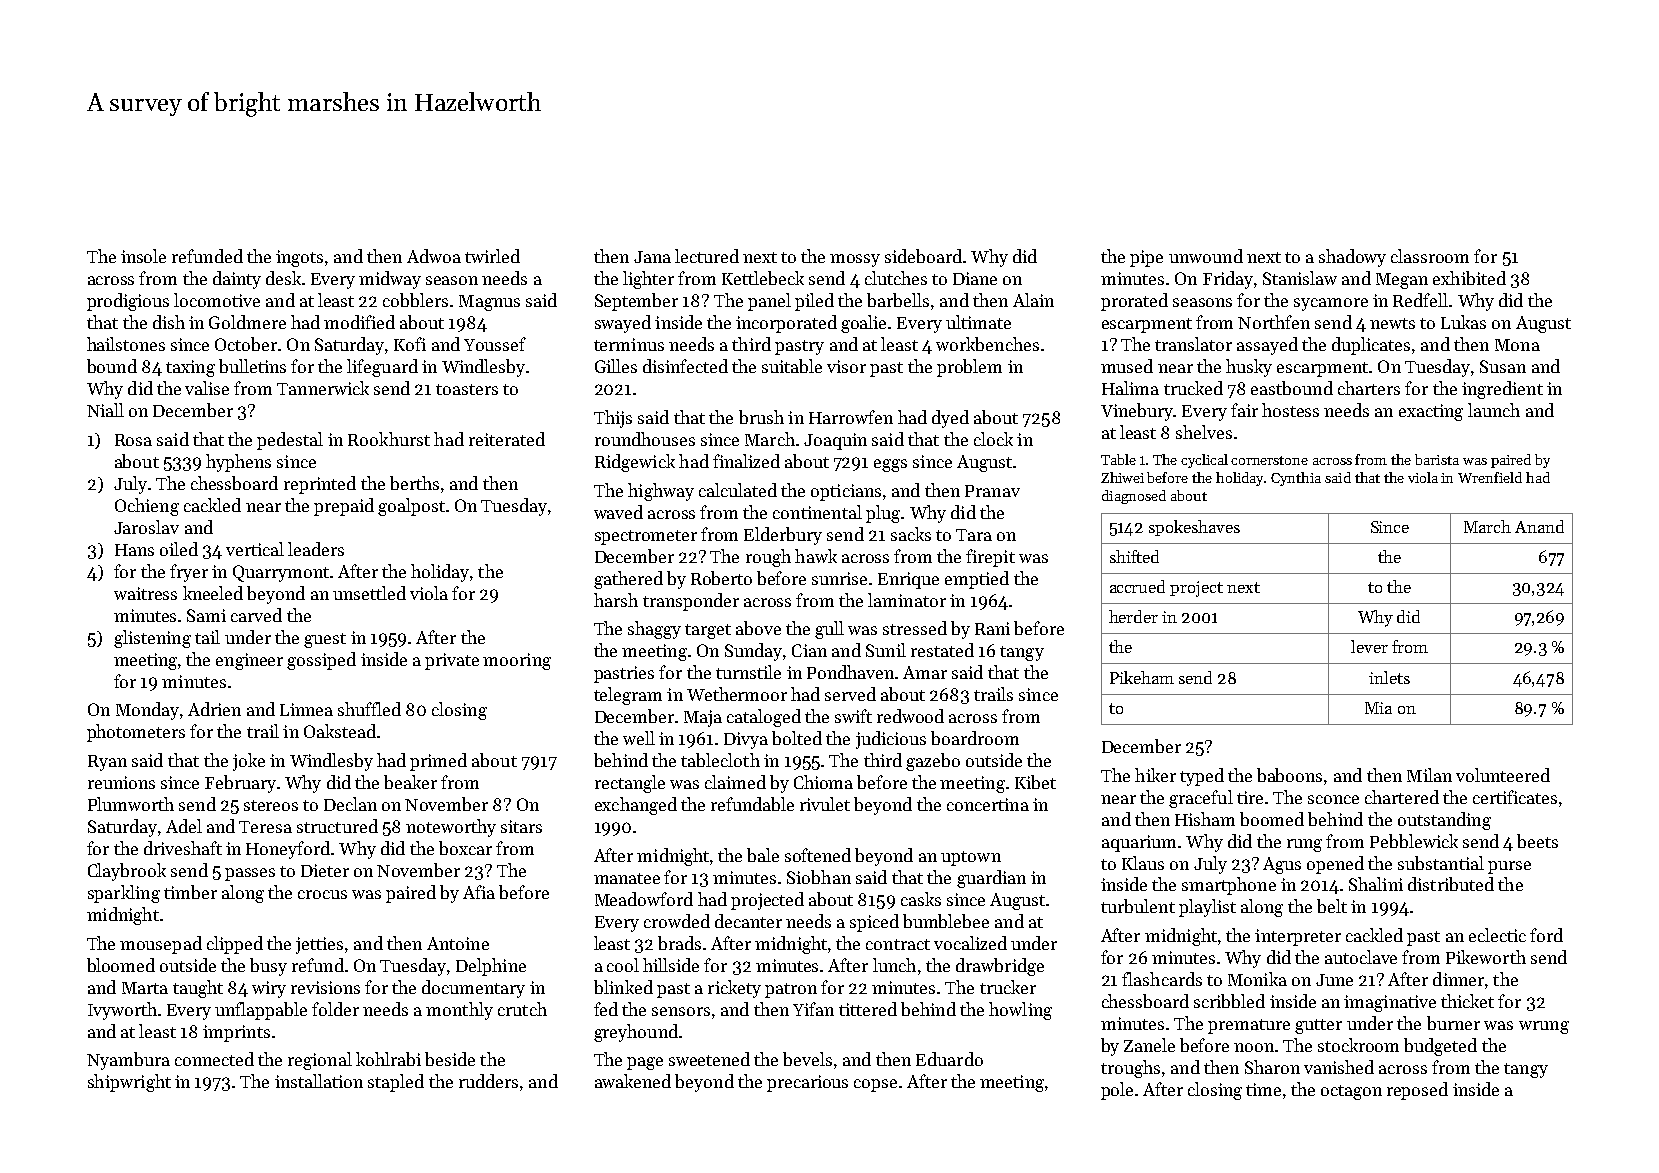 The height and width of the document is (1173, 1659). What do you see at coordinates (1429, 775) in the document?
I see `Milan` at bounding box center [1429, 775].
